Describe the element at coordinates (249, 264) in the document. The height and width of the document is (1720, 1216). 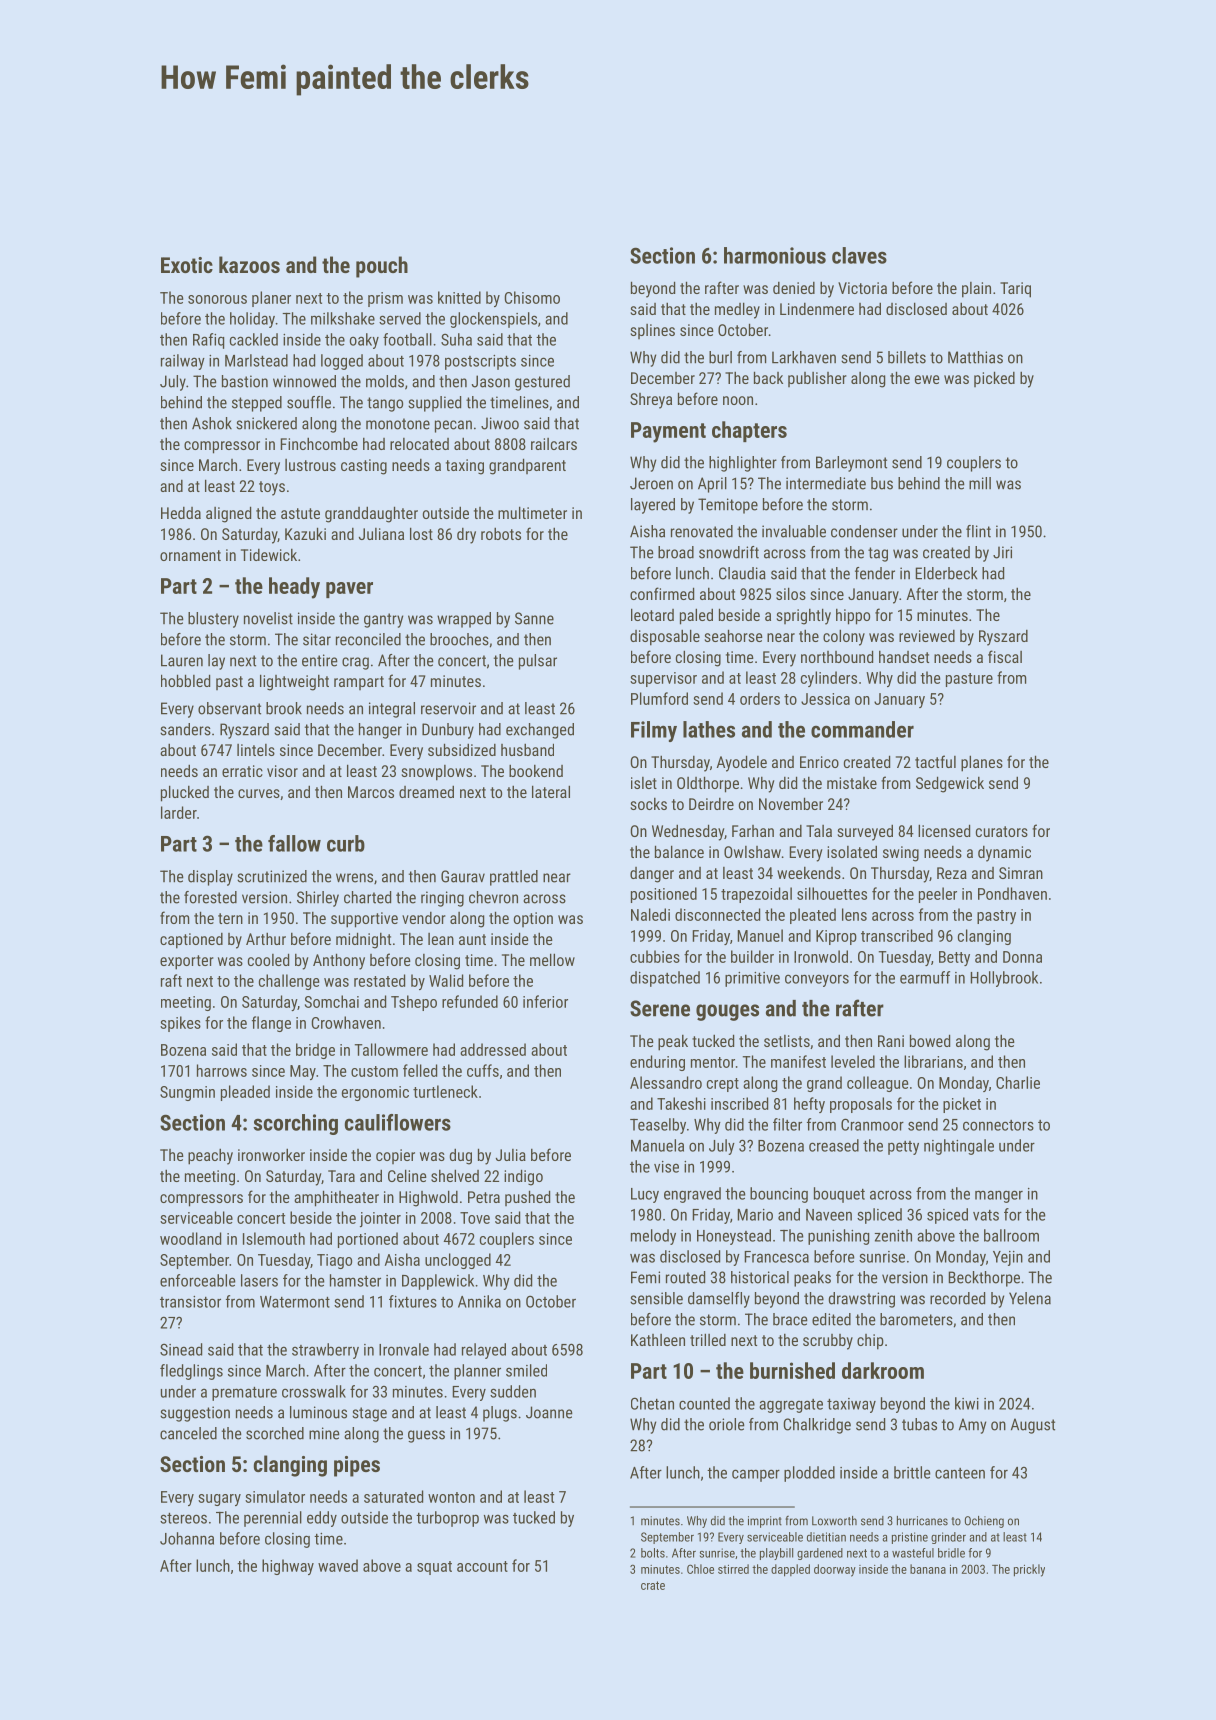
I see `kazoos` at that location.
